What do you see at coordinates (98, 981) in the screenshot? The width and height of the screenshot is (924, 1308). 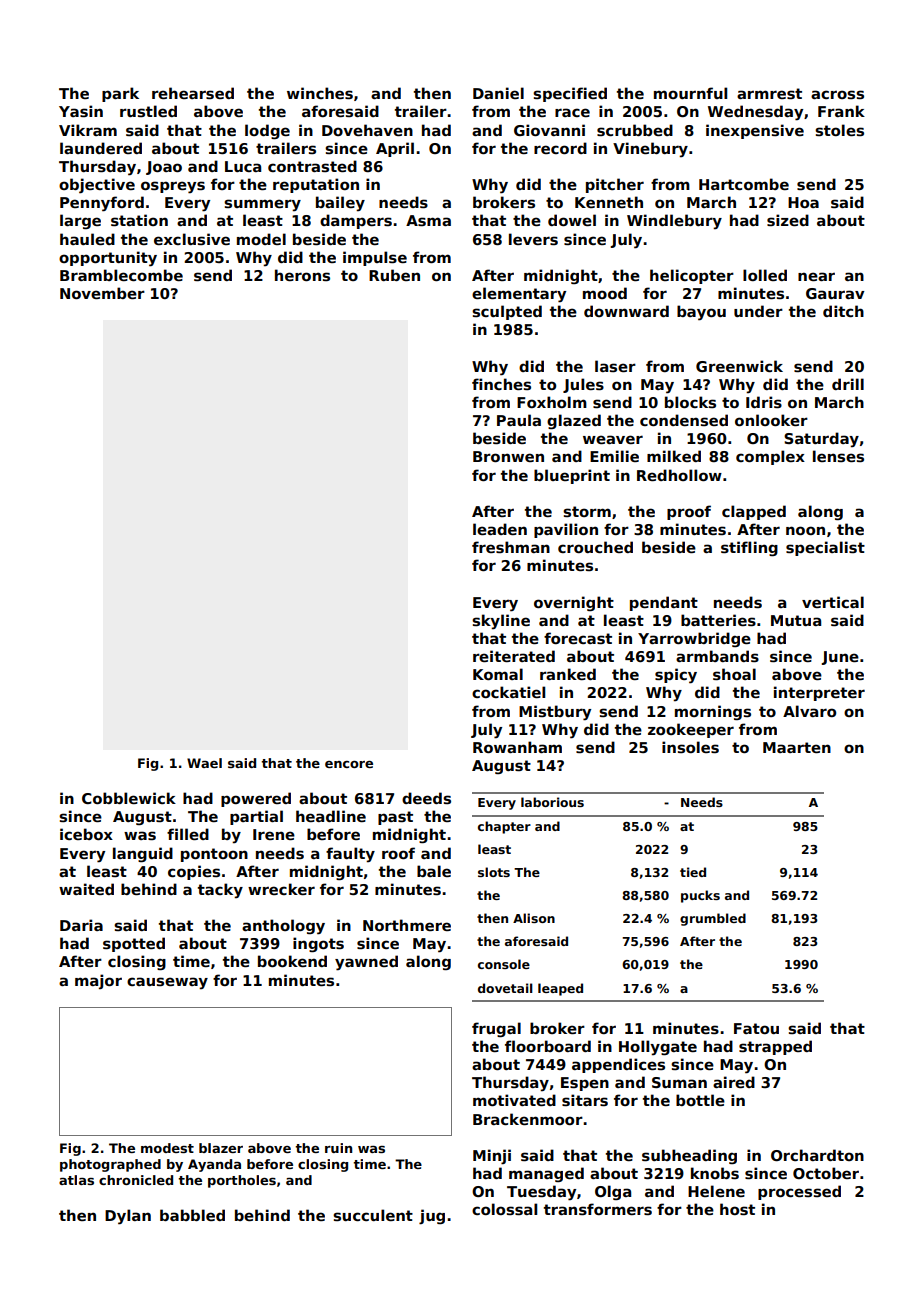 I see `major` at bounding box center [98, 981].
